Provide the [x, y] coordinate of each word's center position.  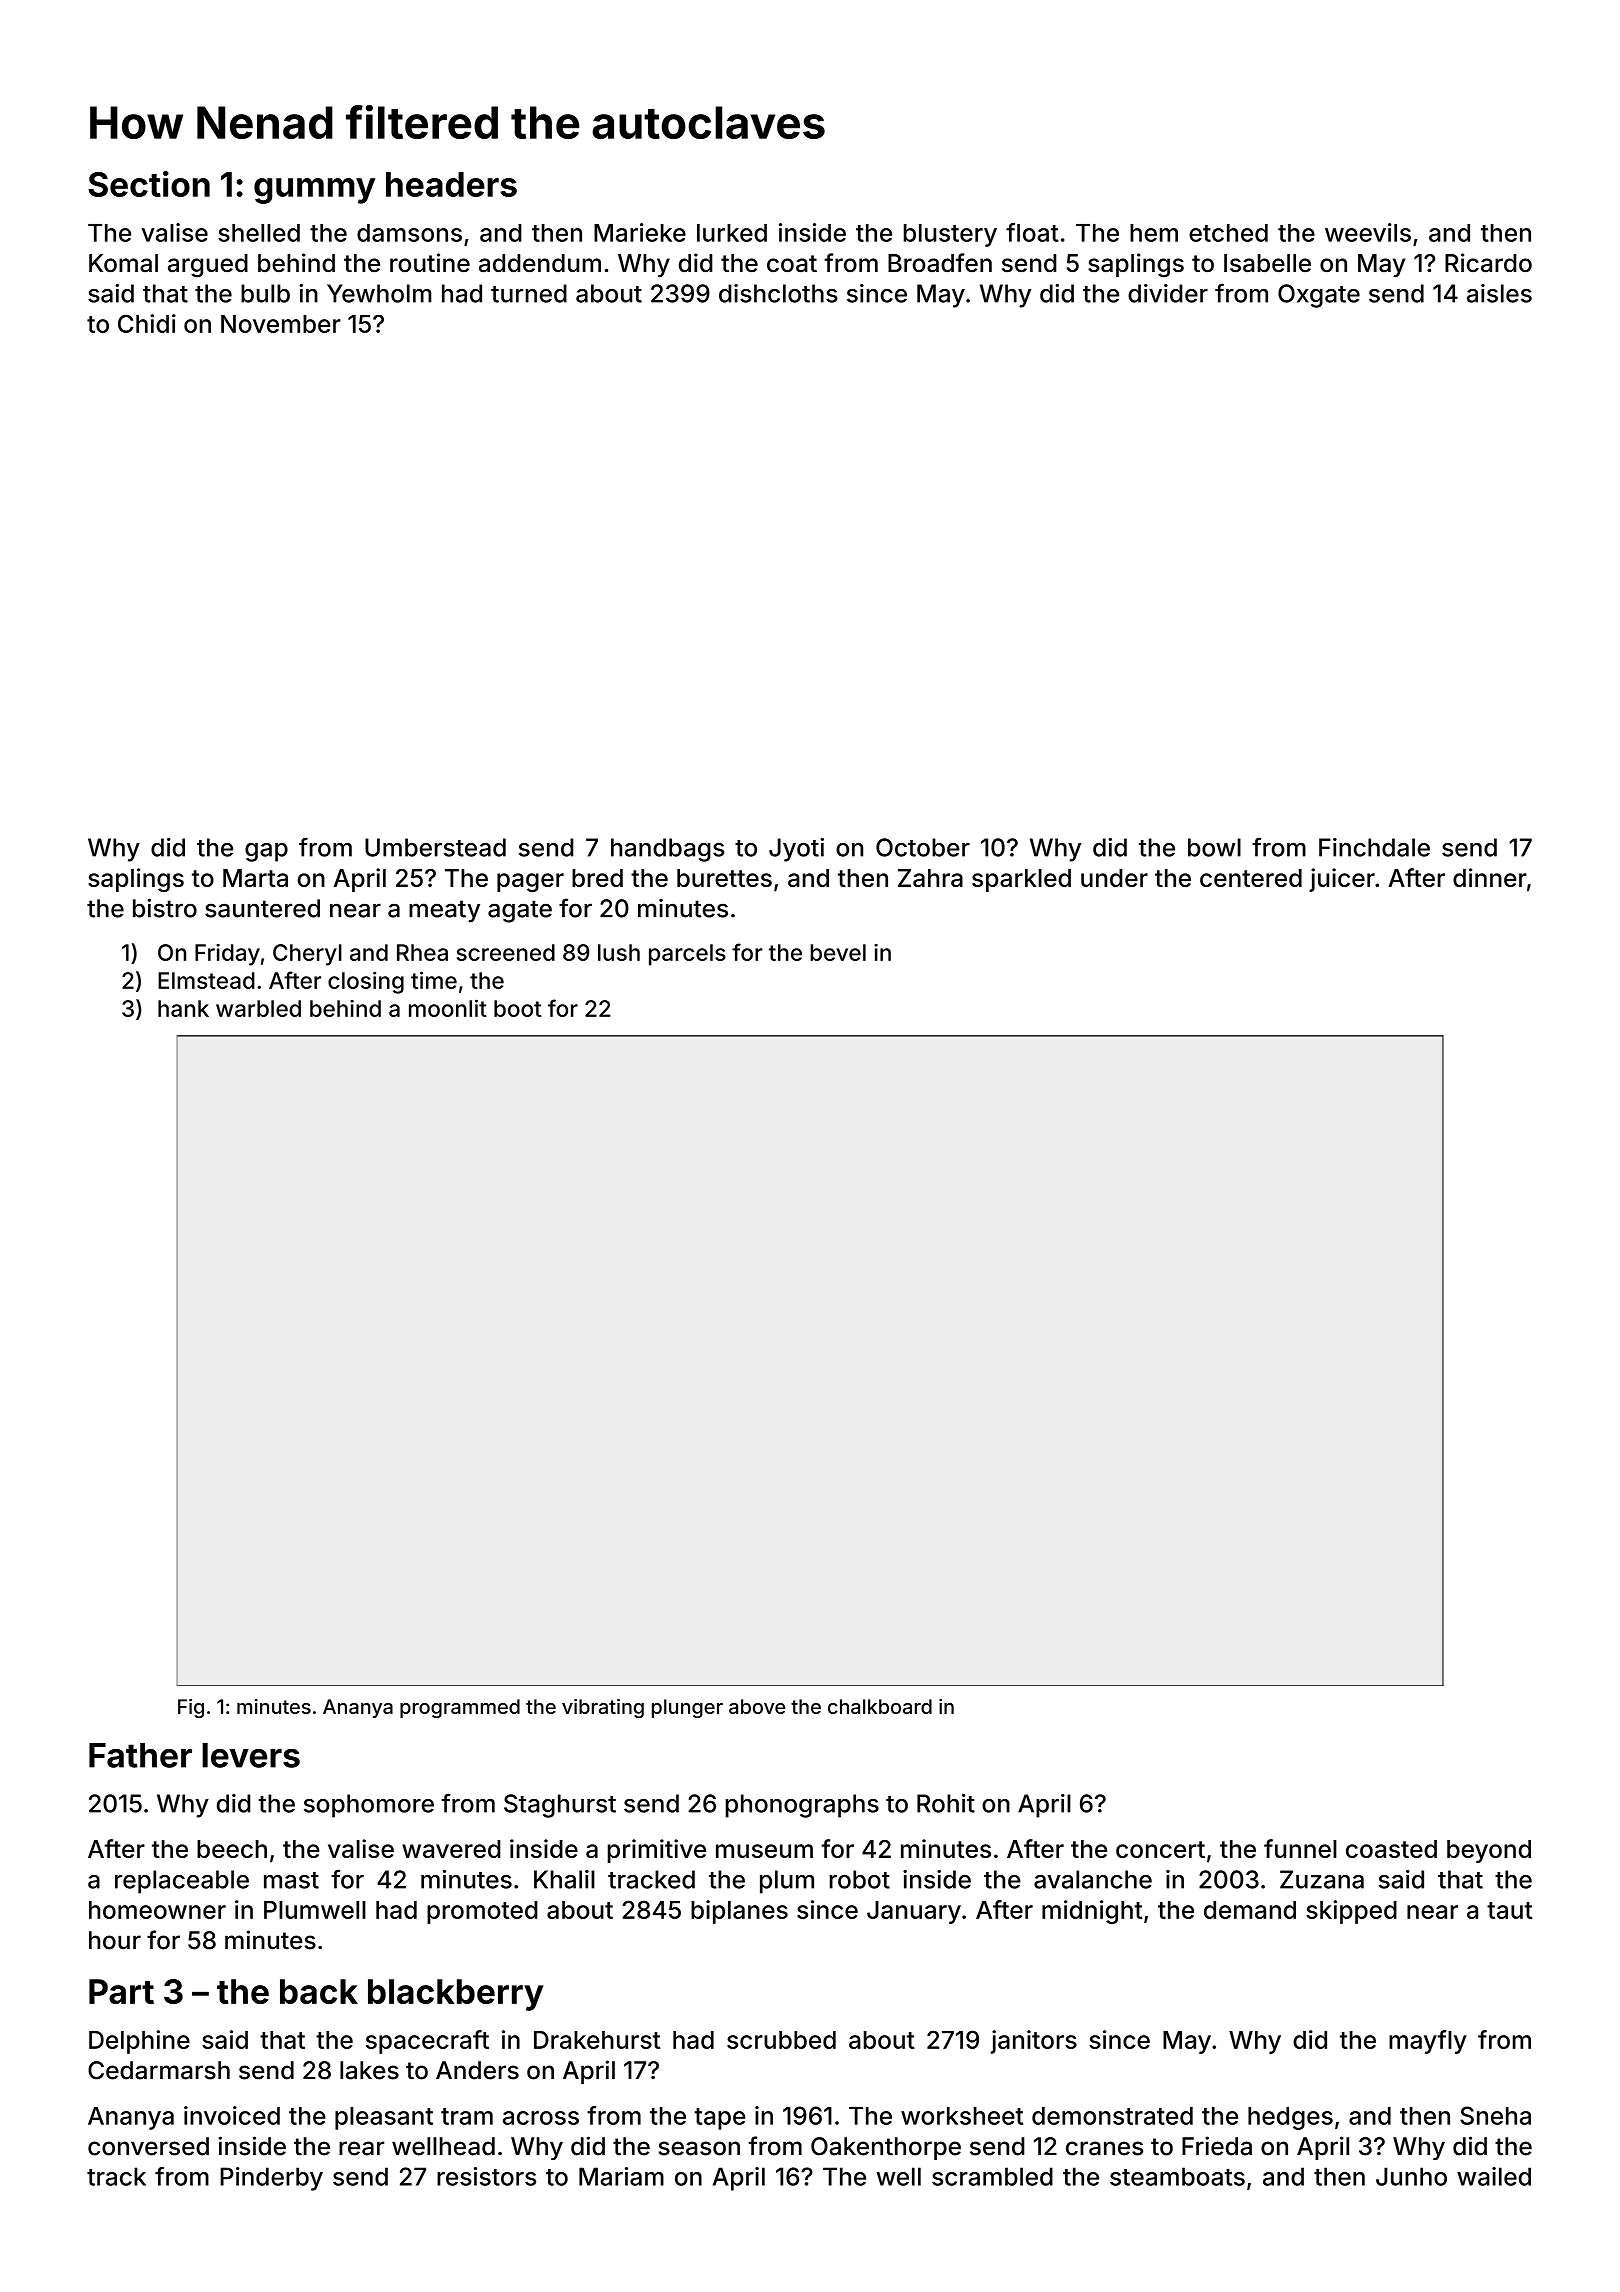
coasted [1391, 1849]
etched [1228, 233]
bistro [165, 908]
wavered [451, 1849]
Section [149, 184]
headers [451, 184]
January [914, 1912]
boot [517, 1008]
